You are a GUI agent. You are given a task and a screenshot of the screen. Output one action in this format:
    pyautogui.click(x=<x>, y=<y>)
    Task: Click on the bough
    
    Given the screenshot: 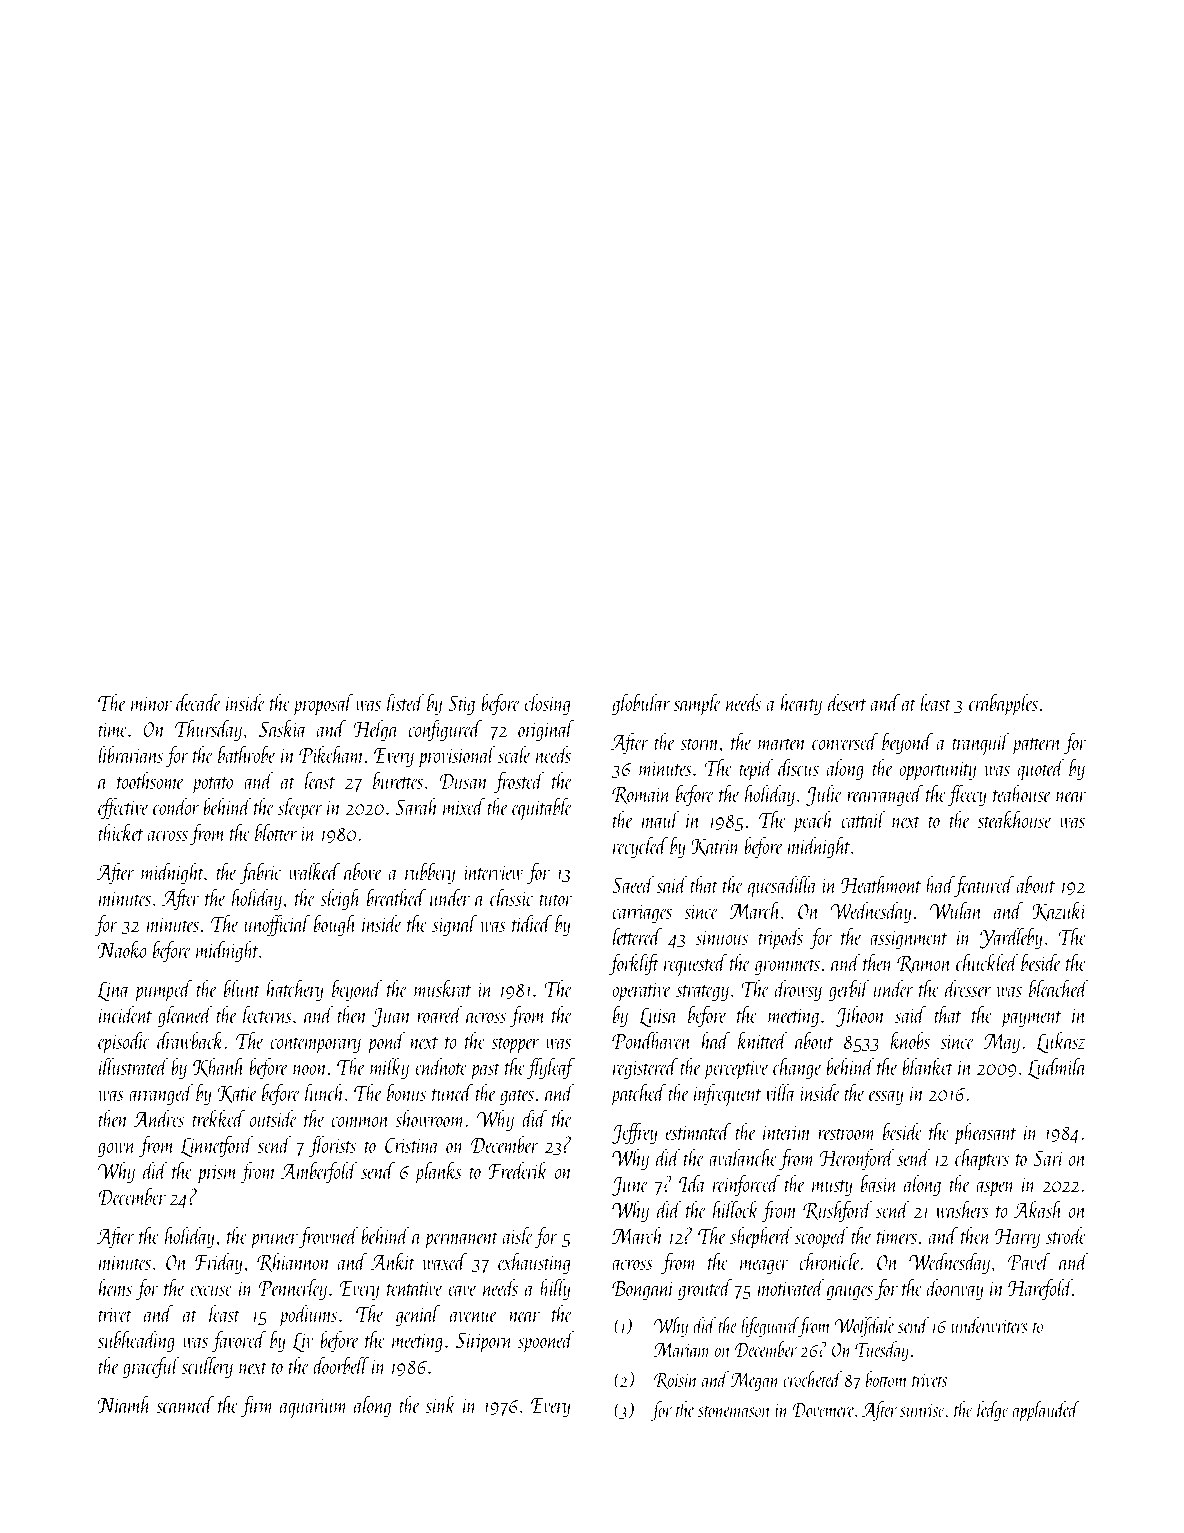 What is the action you would take?
    pyautogui.click(x=335, y=925)
